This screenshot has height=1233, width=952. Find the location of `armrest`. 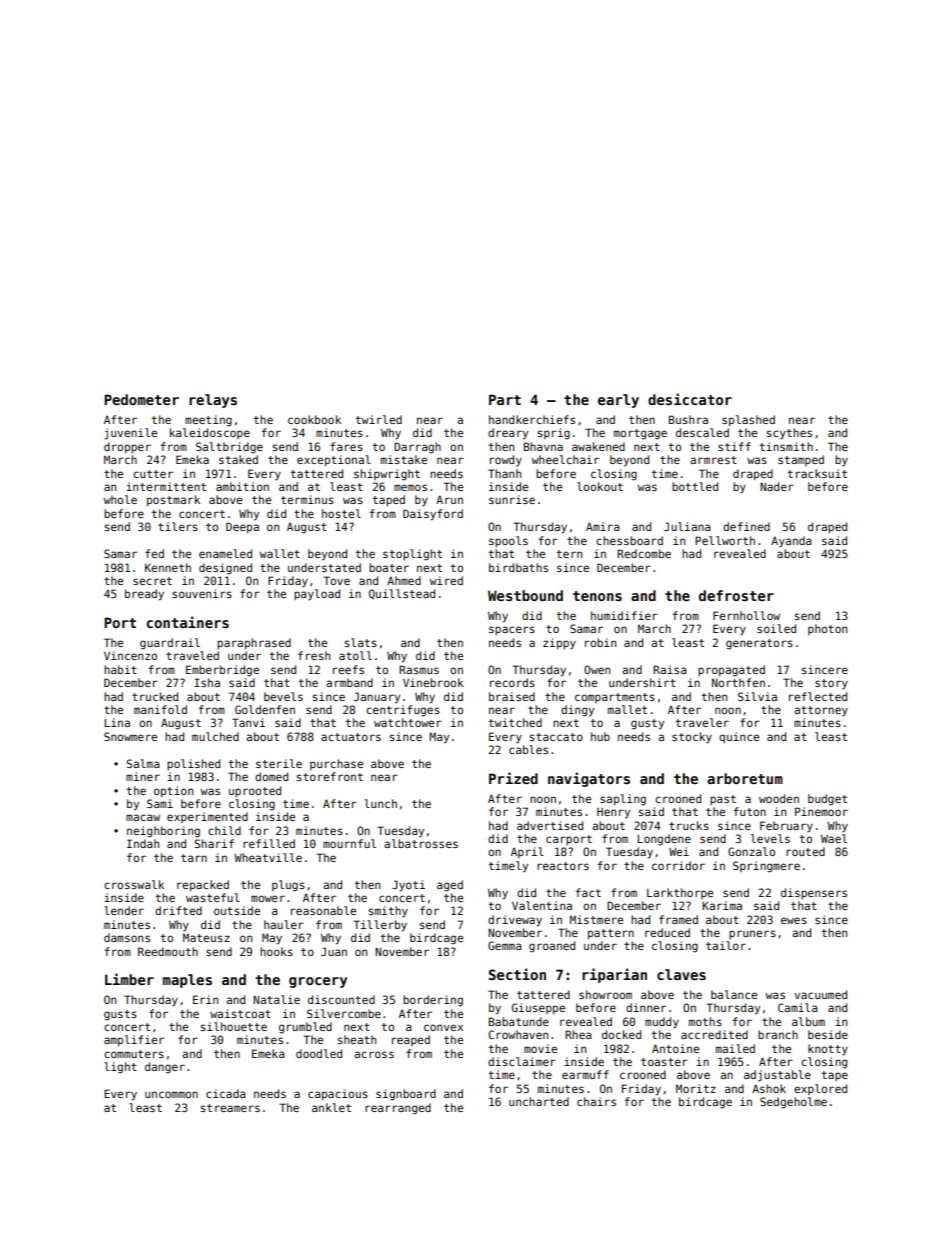

armrest is located at coordinates (713, 460).
